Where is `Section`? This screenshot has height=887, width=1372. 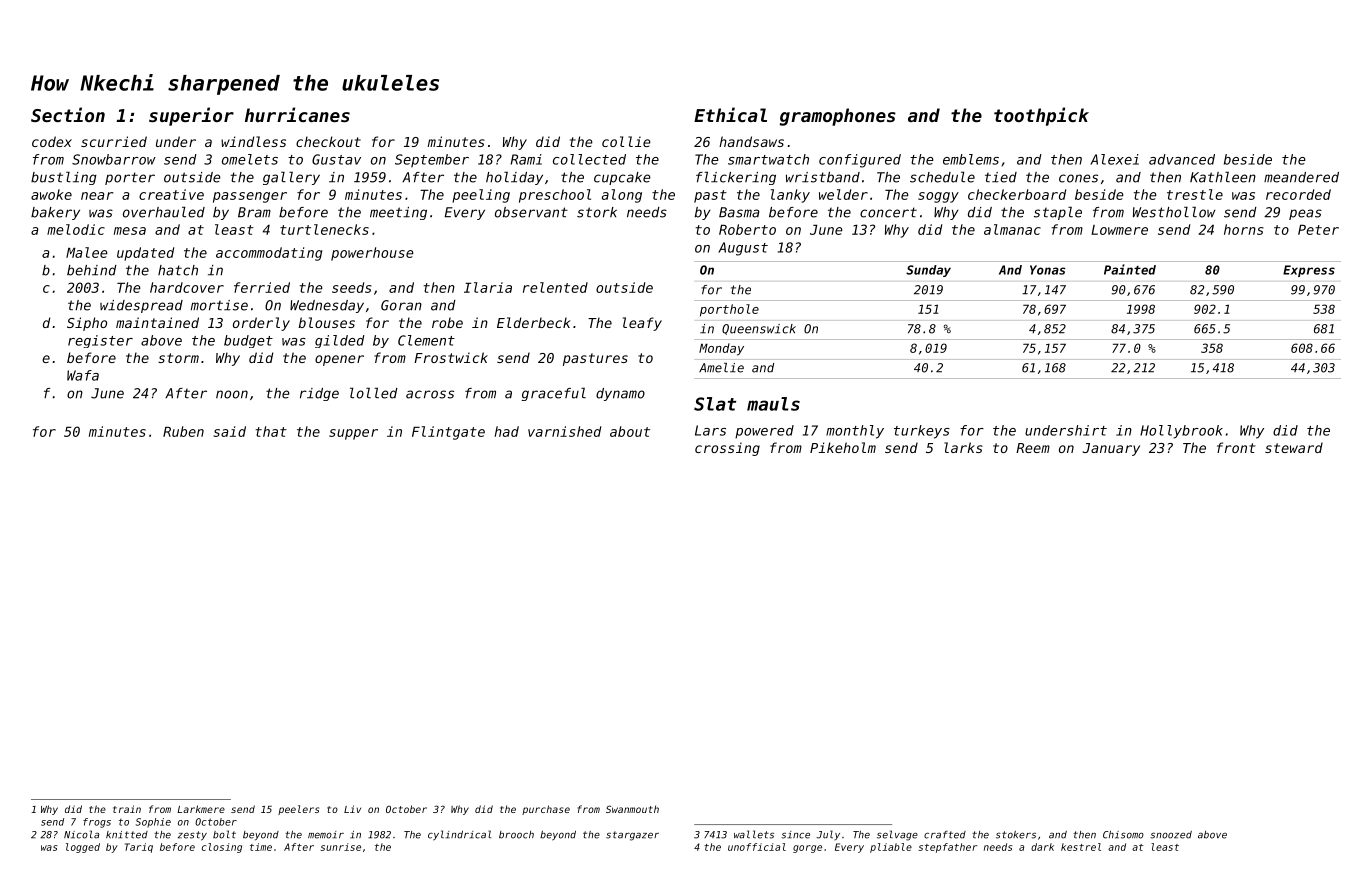 Section is located at coordinates (68, 114).
